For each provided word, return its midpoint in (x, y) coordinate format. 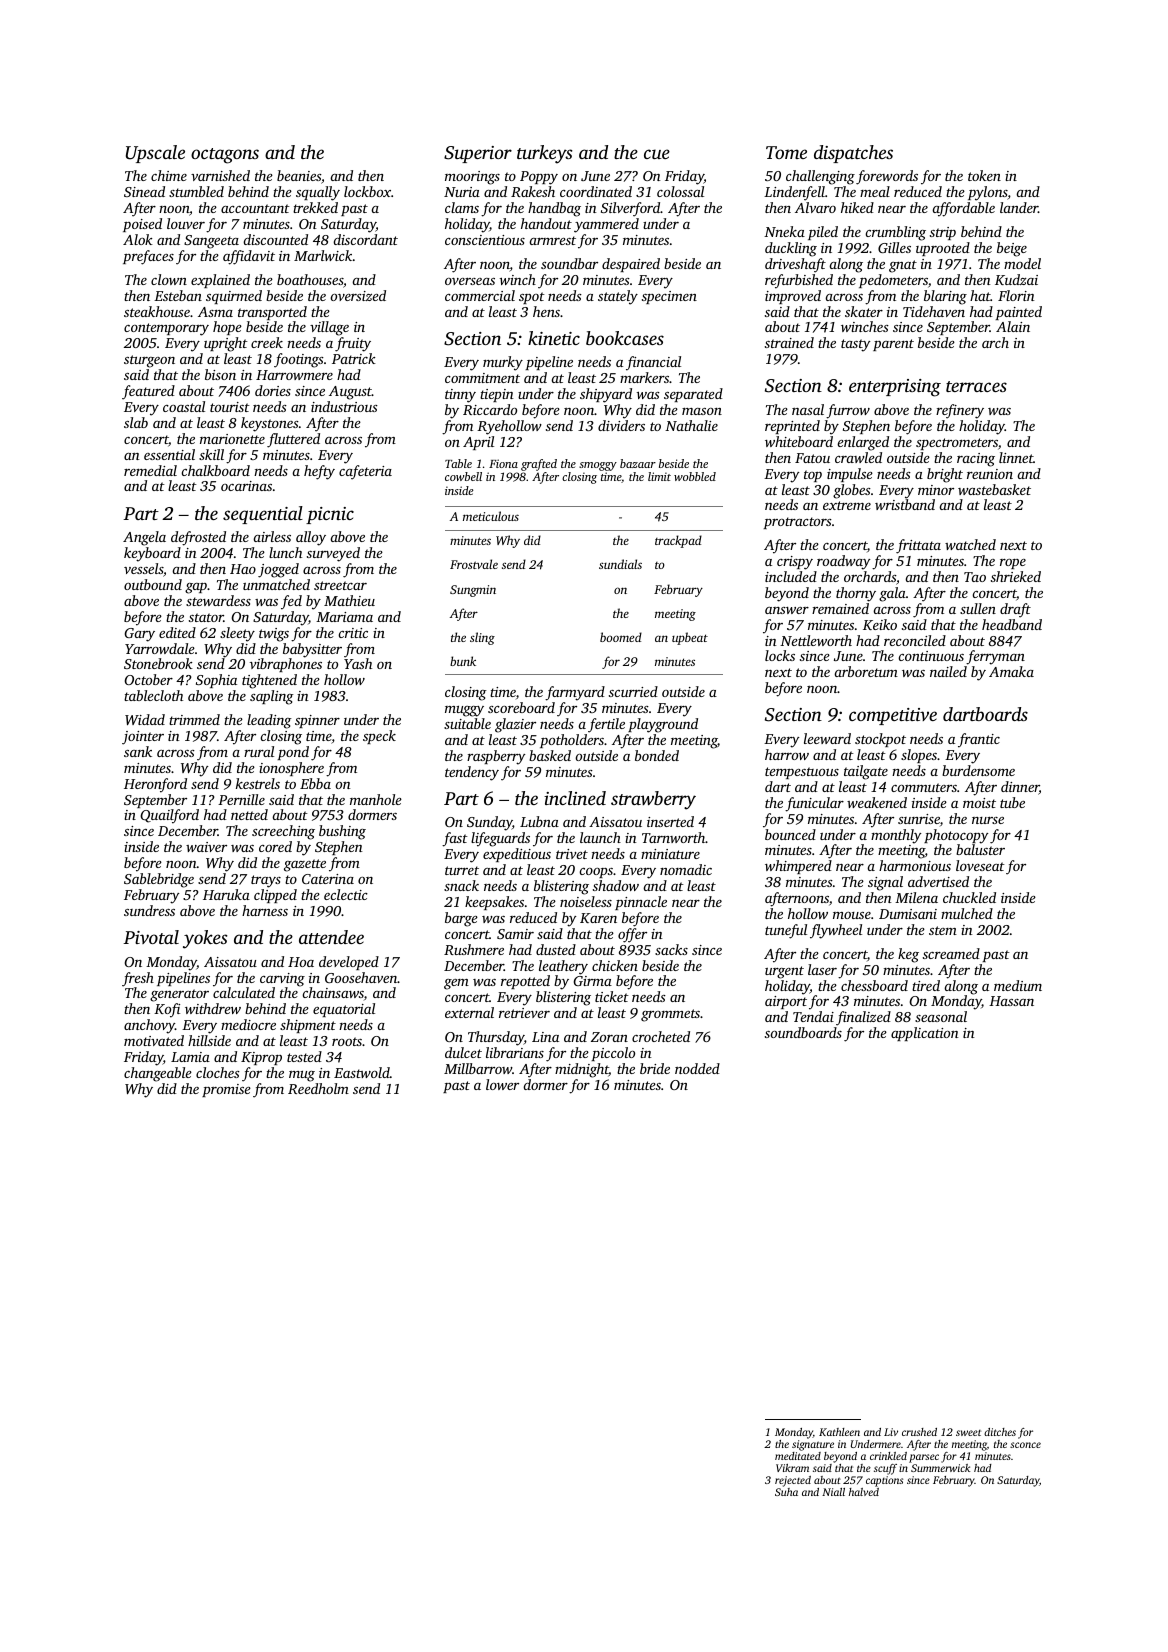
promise (226, 1090)
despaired (631, 265)
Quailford (169, 816)
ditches (1000, 1432)
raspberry (496, 757)
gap (196, 588)
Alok (138, 239)
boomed (621, 637)
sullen (978, 608)
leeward (827, 738)
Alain (1013, 326)
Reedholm (318, 1088)
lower (502, 1084)
